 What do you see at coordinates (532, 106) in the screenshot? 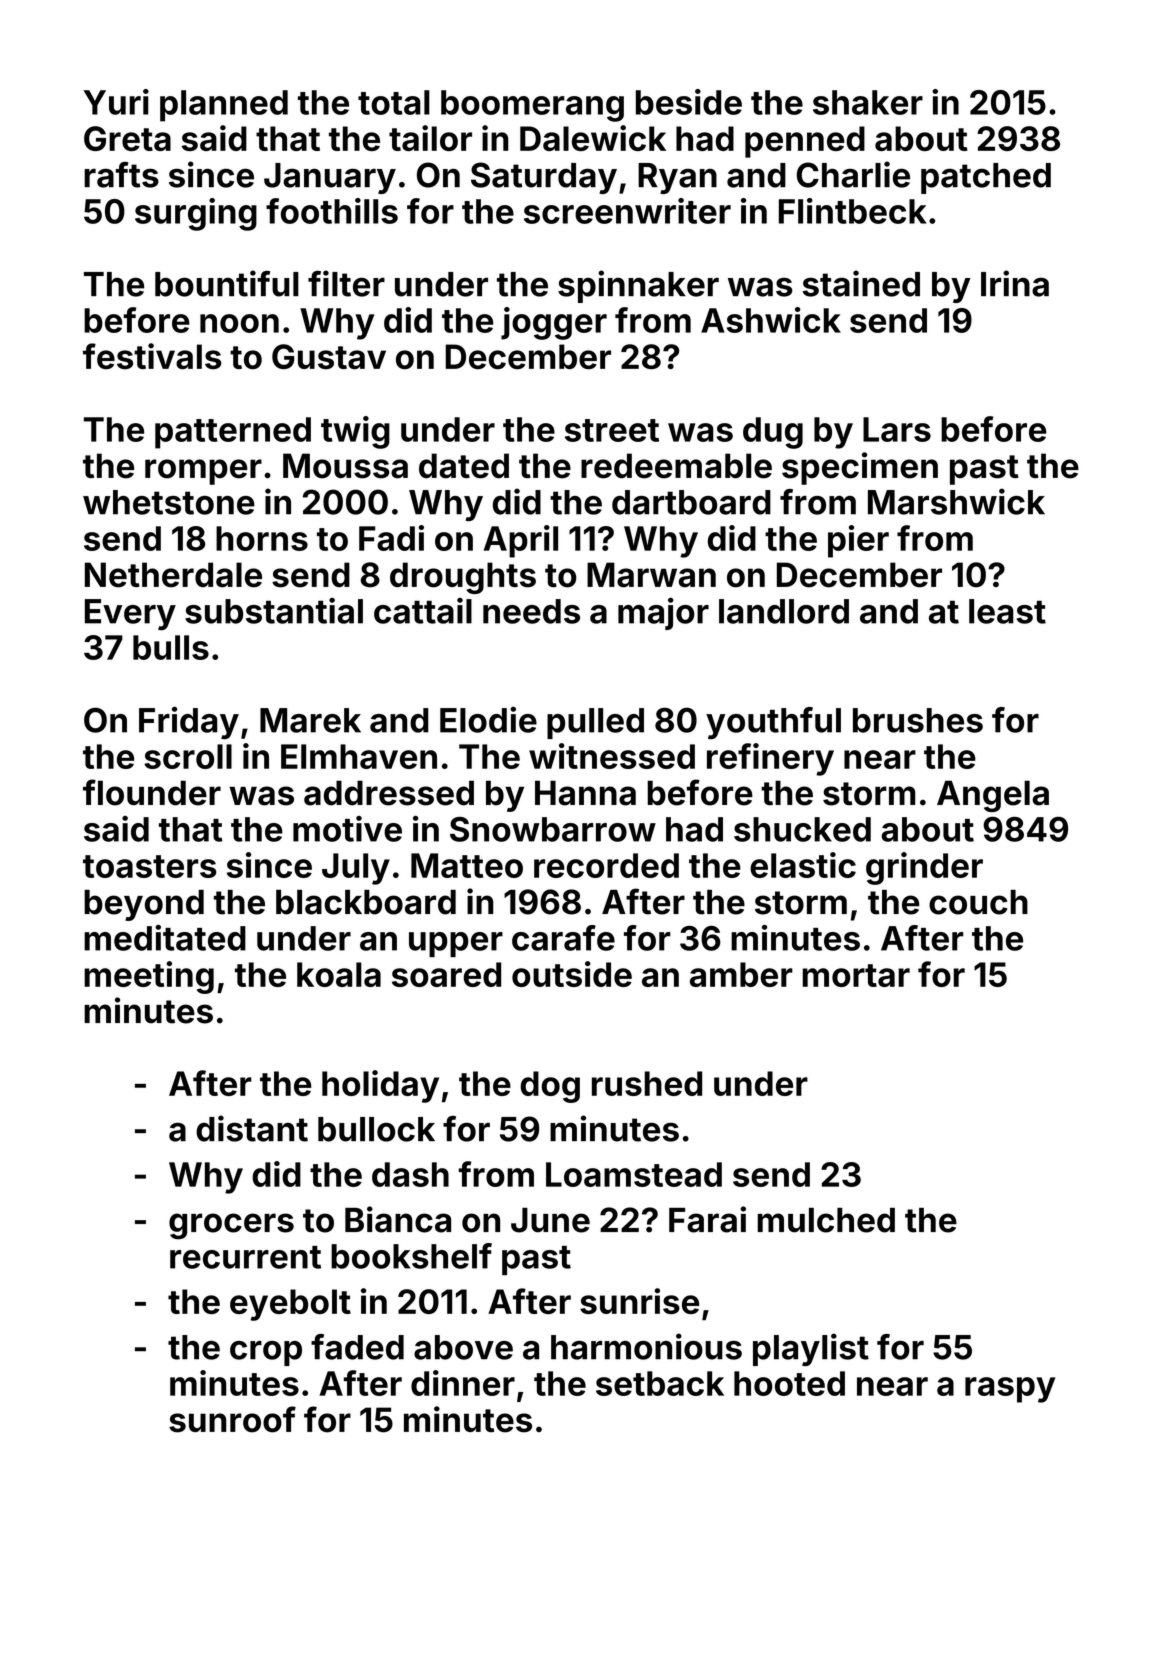
I see `boomerang` at bounding box center [532, 106].
